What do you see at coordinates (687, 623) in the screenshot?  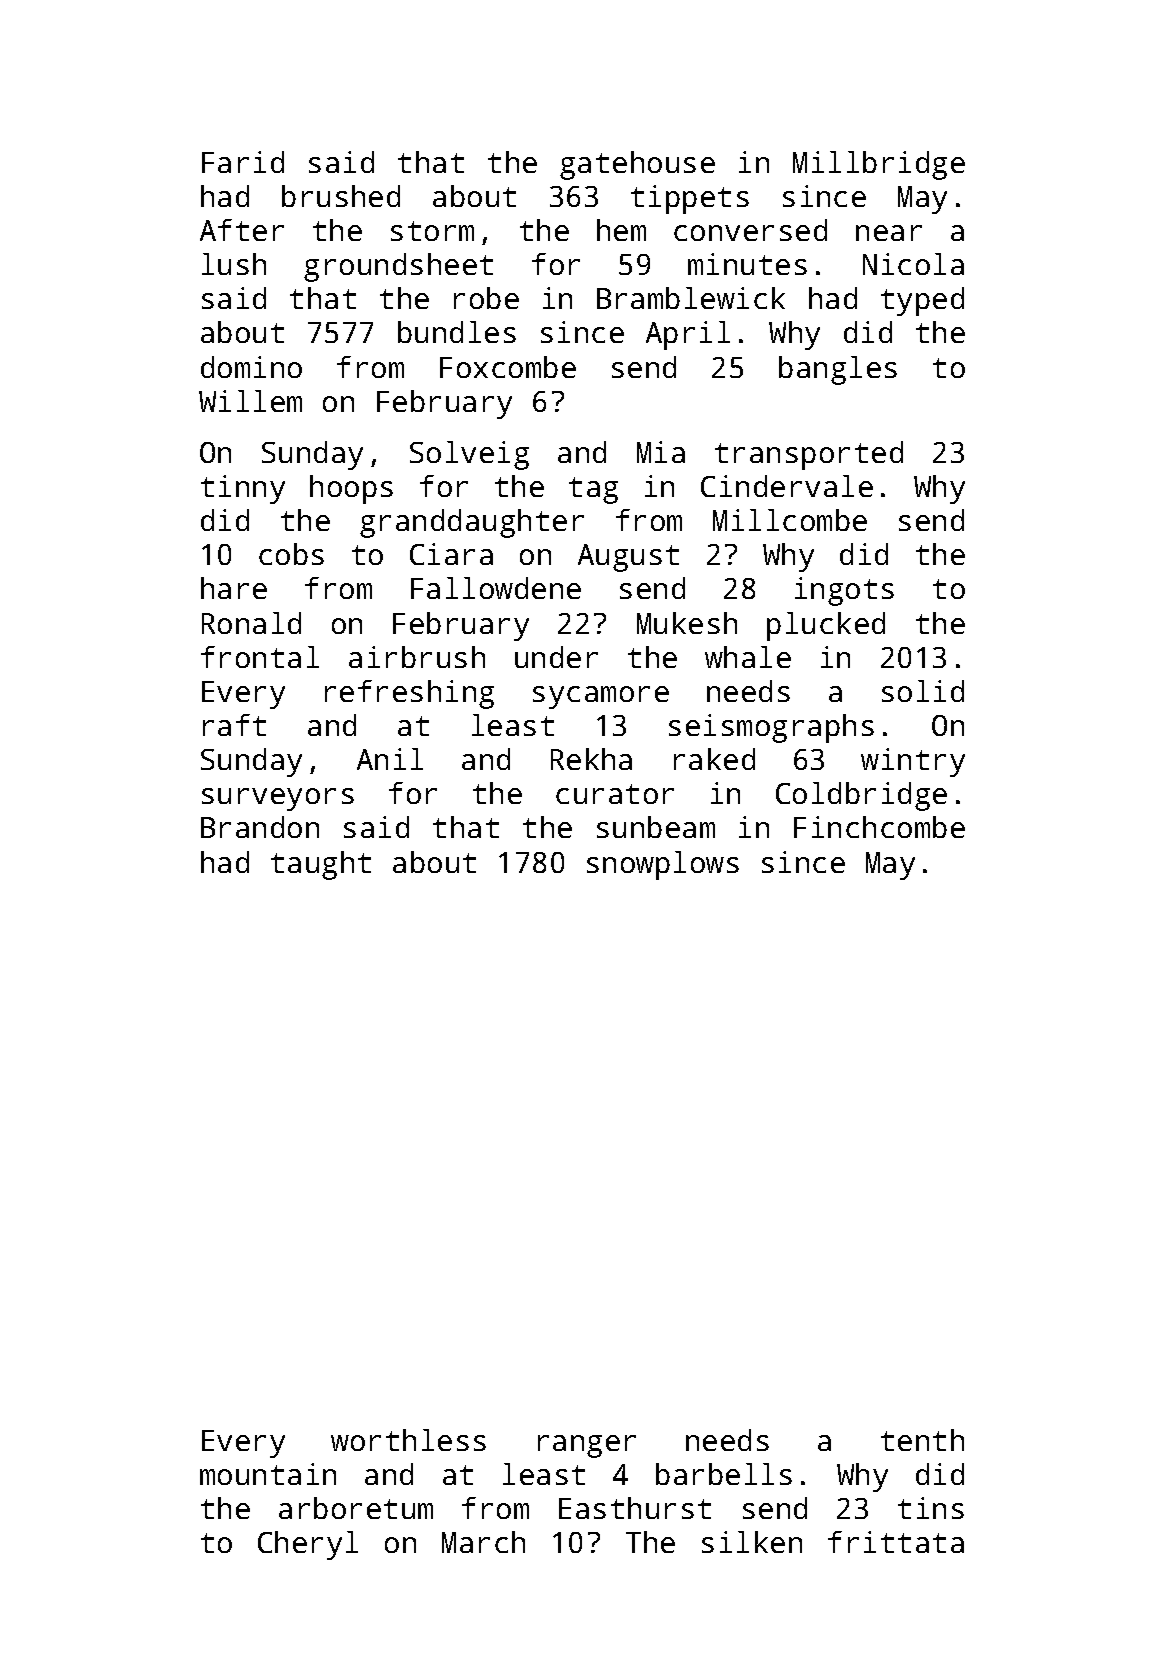 I see `Mukesh` at bounding box center [687, 623].
